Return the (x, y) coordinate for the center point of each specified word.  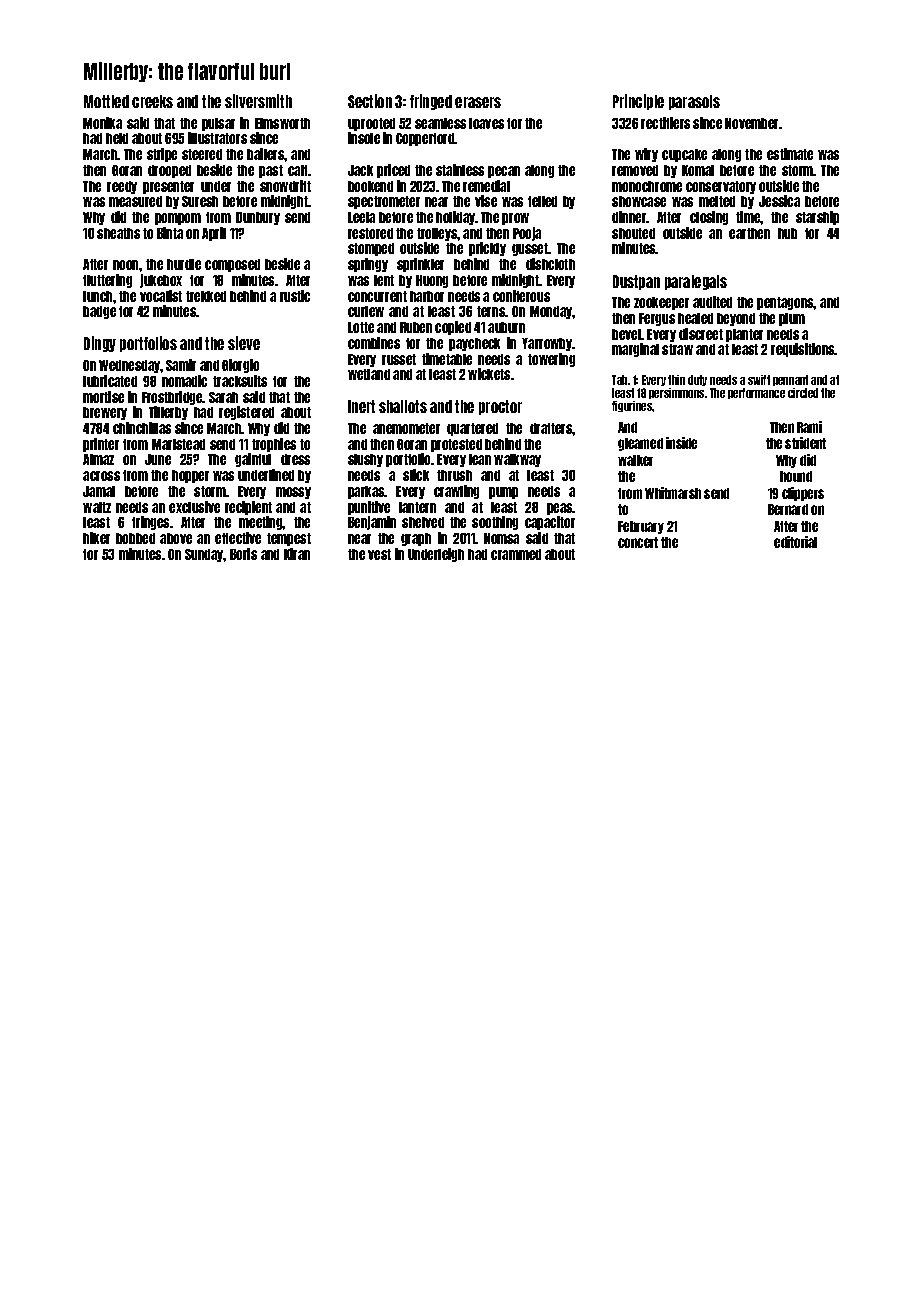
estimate (790, 154)
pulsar (218, 124)
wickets (489, 374)
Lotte (361, 327)
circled (803, 393)
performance (756, 393)
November (751, 123)
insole (364, 138)
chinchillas (142, 428)
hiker (96, 538)
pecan (504, 172)
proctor (500, 407)
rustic (295, 296)
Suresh (200, 201)
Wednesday (130, 366)
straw (677, 349)
